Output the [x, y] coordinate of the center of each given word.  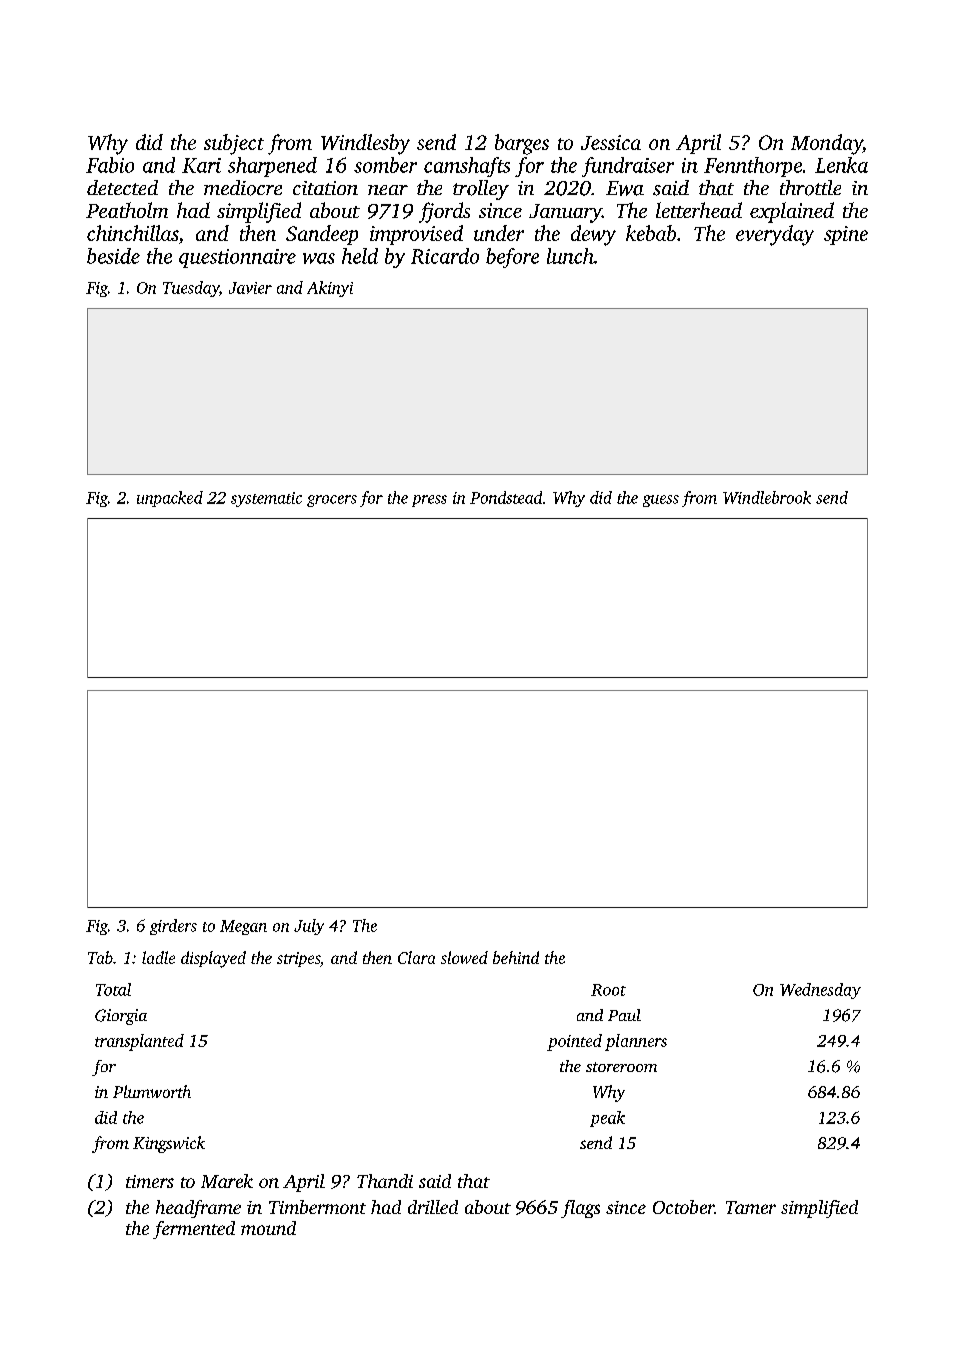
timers [150, 1181]
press [429, 501]
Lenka [841, 165]
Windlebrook [767, 497]
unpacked [170, 499]
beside [113, 256]
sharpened [272, 167]
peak [607, 1119]
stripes [298, 959]
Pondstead [506, 497]
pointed [574, 1042]
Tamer [751, 1207]
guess [661, 501]
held [360, 256]
